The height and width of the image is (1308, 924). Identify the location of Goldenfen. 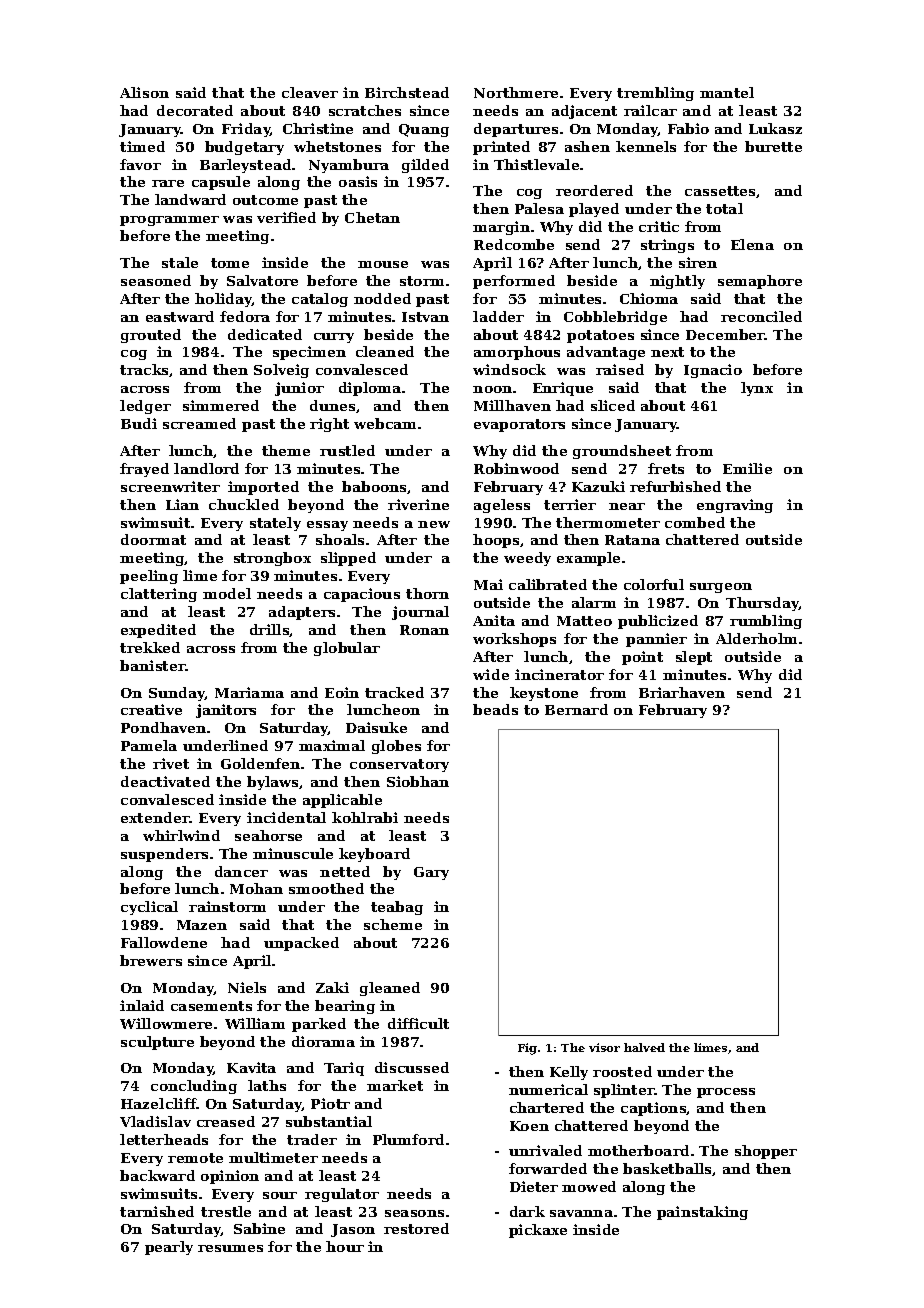
(260, 763).
